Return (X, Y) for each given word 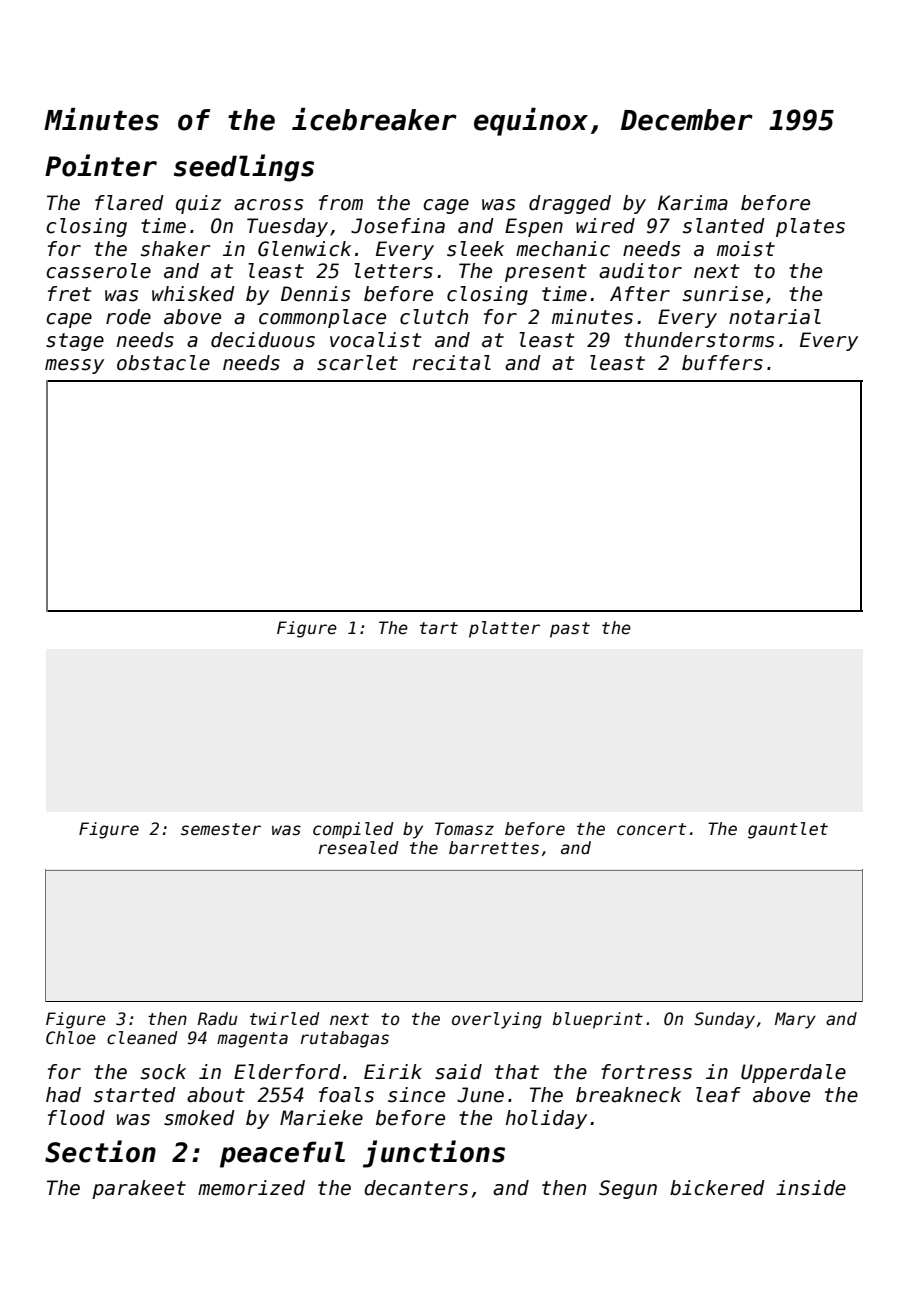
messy (74, 366)
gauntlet (788, 830)
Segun (628, 1189)
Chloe (71, 1038)
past (570, 630)
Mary (795, 1020)
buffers (722, 363)
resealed (359, 848)
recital (451, 363)
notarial (775, 317)
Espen (534, 227)
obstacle (163, 363)
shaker (175, 249)
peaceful (282, 1154)
